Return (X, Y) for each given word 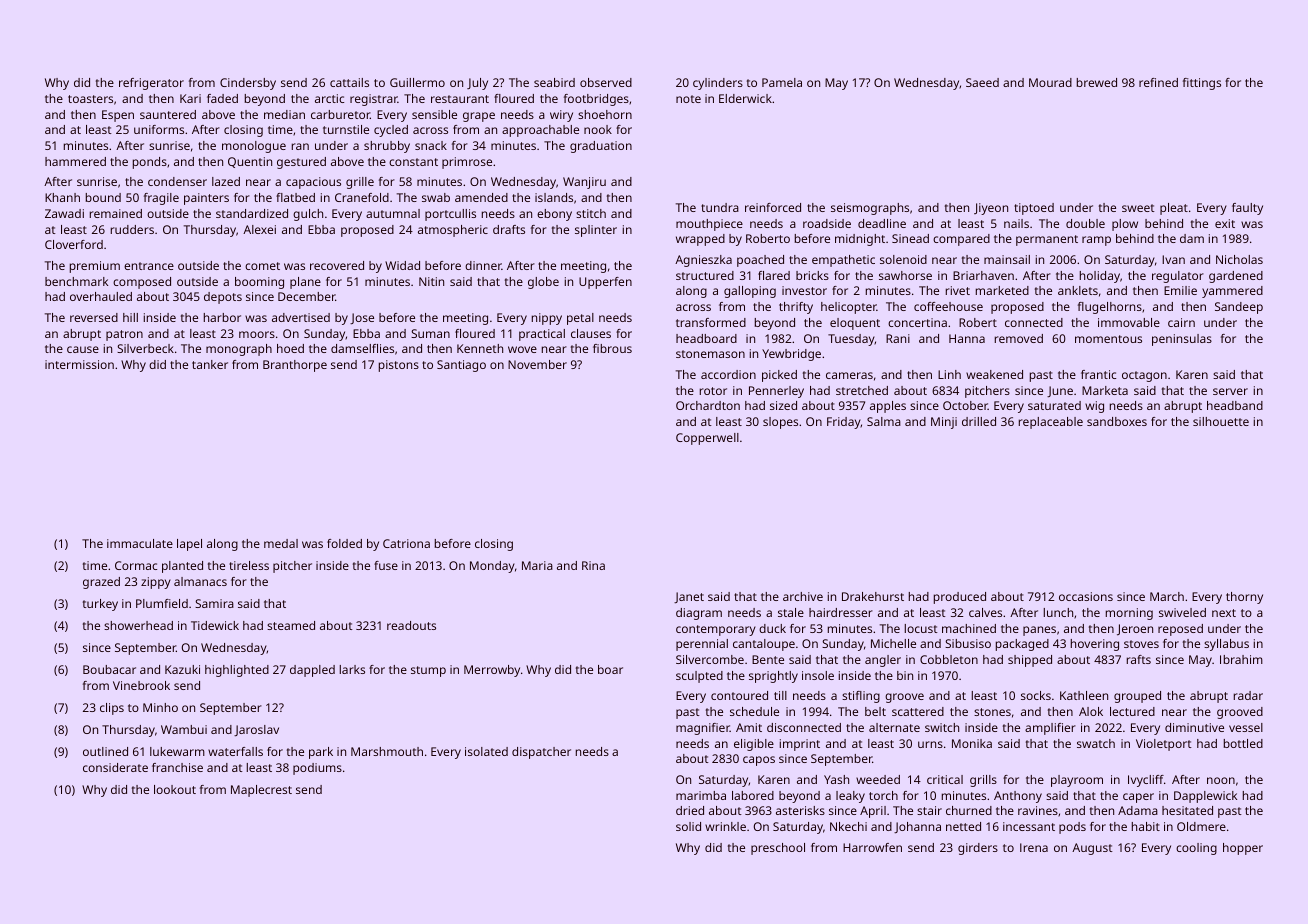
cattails (349, 82)
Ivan (1173, 259)
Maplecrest (261, 791)
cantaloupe (764, 645)
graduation (601, 147)
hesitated (1187, 810)
